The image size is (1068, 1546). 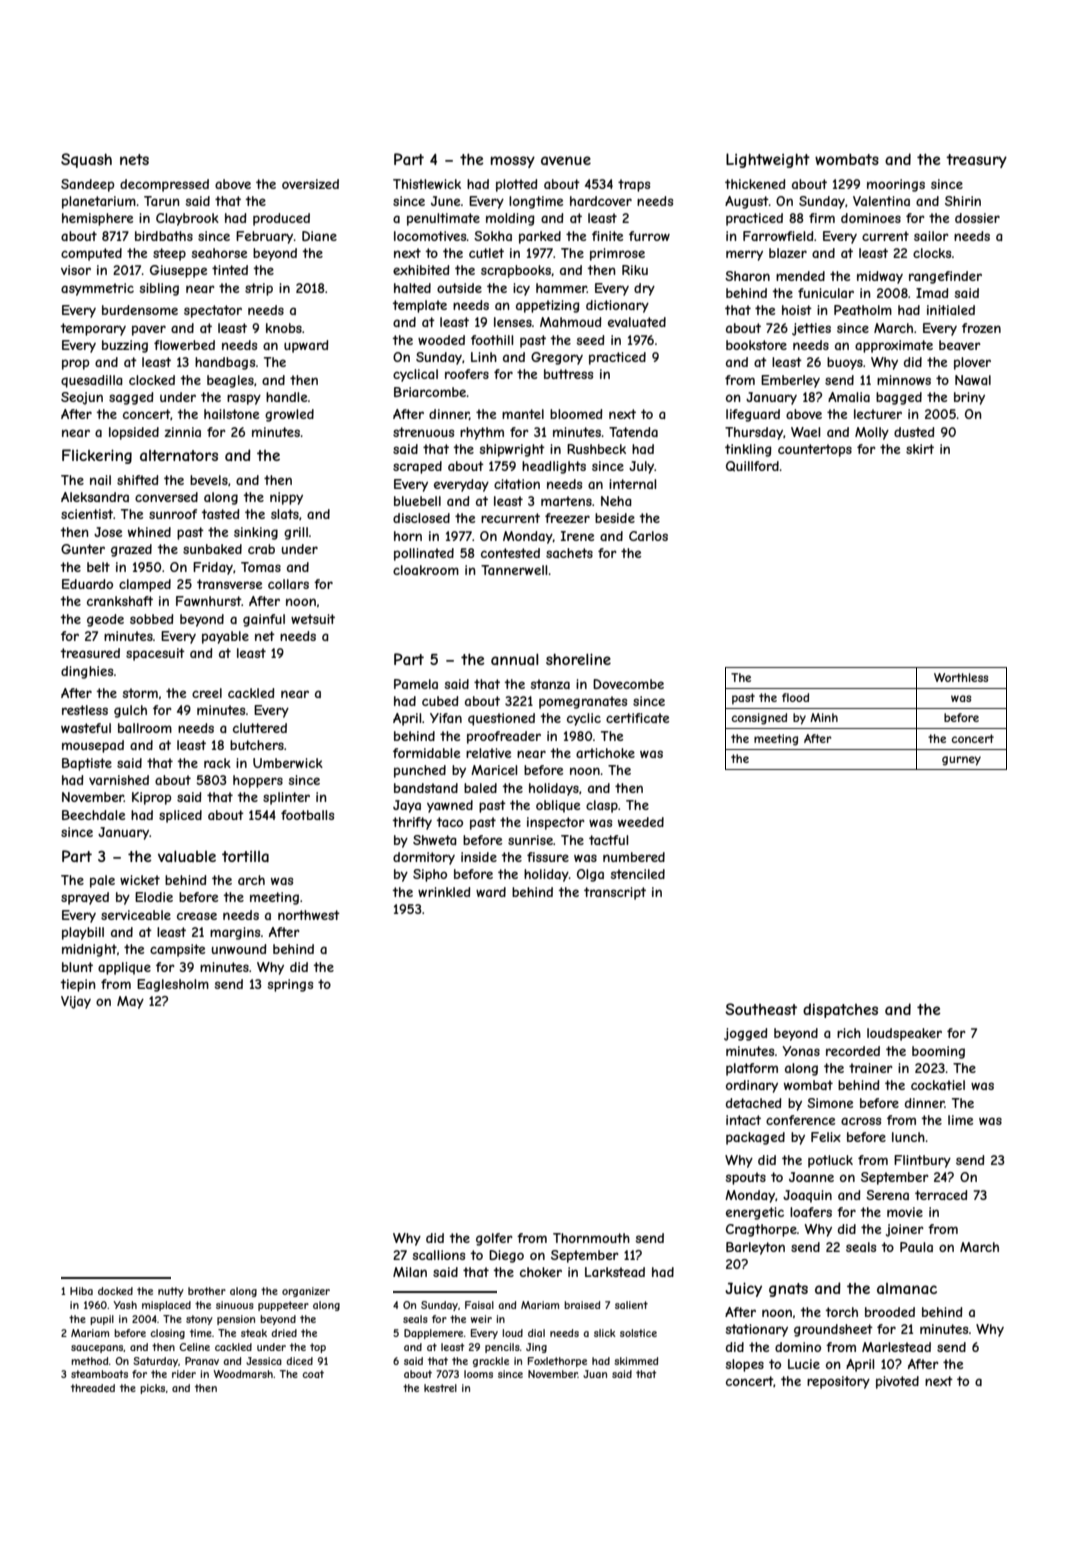 What do you see at coordinates (752, 466) in the page?
I see `Quillford` at bounding box center [752, 466].
